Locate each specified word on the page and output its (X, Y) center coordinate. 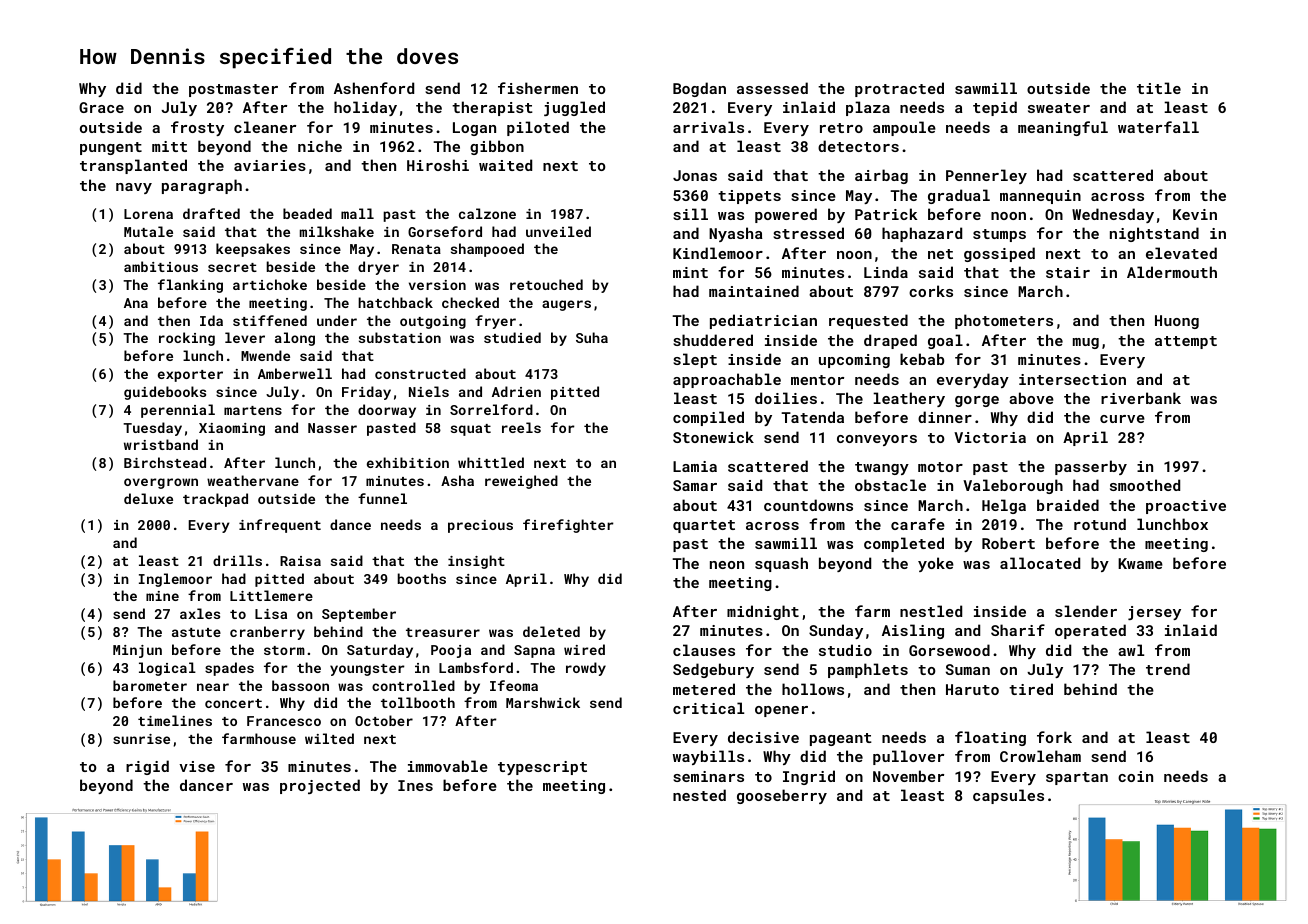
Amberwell (295, 373)
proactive (1186, 507)
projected (320, 786)
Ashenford (374, 88)
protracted (899, 89)
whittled (491, 462)
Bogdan (699, 89)
